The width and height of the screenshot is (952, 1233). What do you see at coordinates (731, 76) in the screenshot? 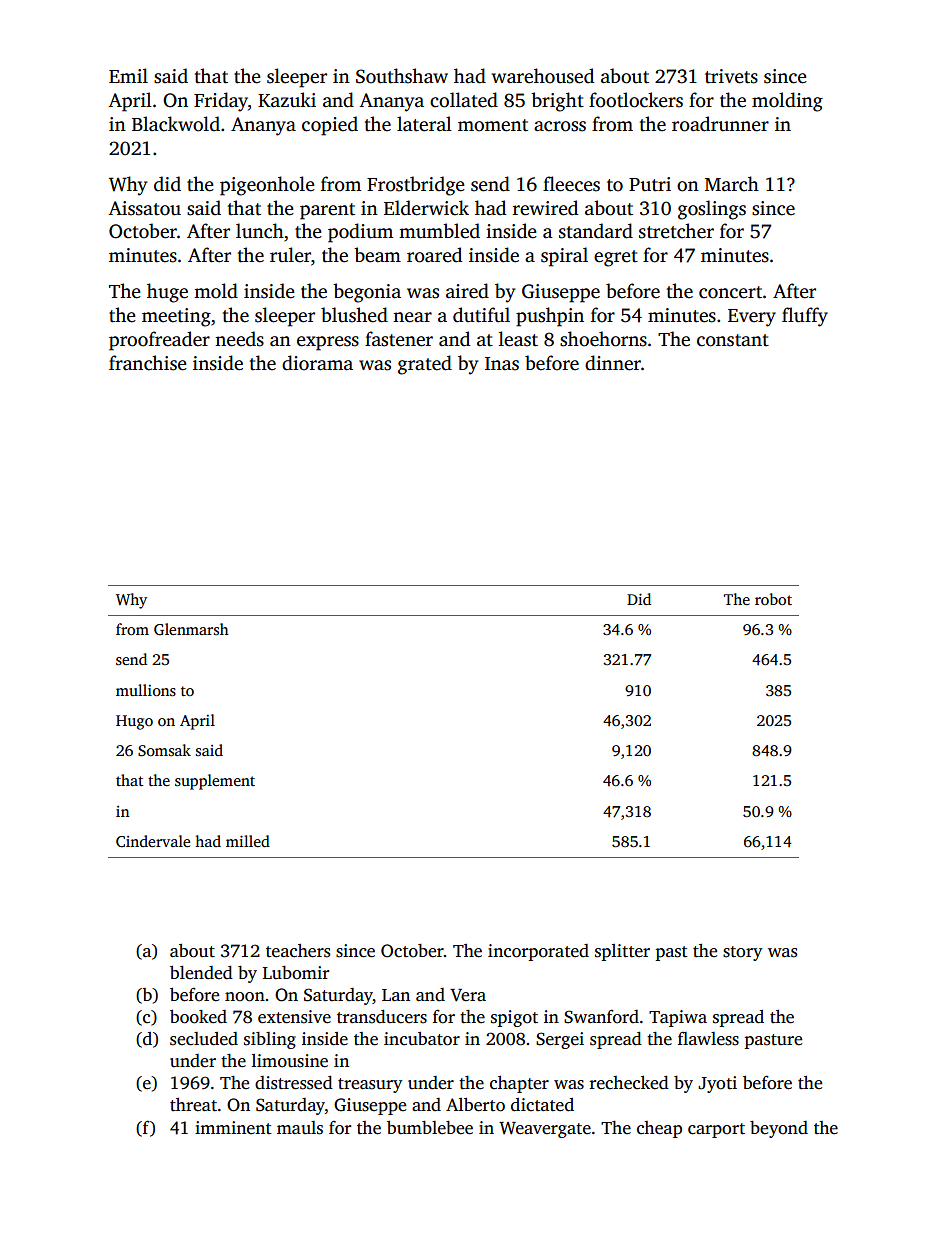
I see `trivets` at bounding box center [731, 76].
